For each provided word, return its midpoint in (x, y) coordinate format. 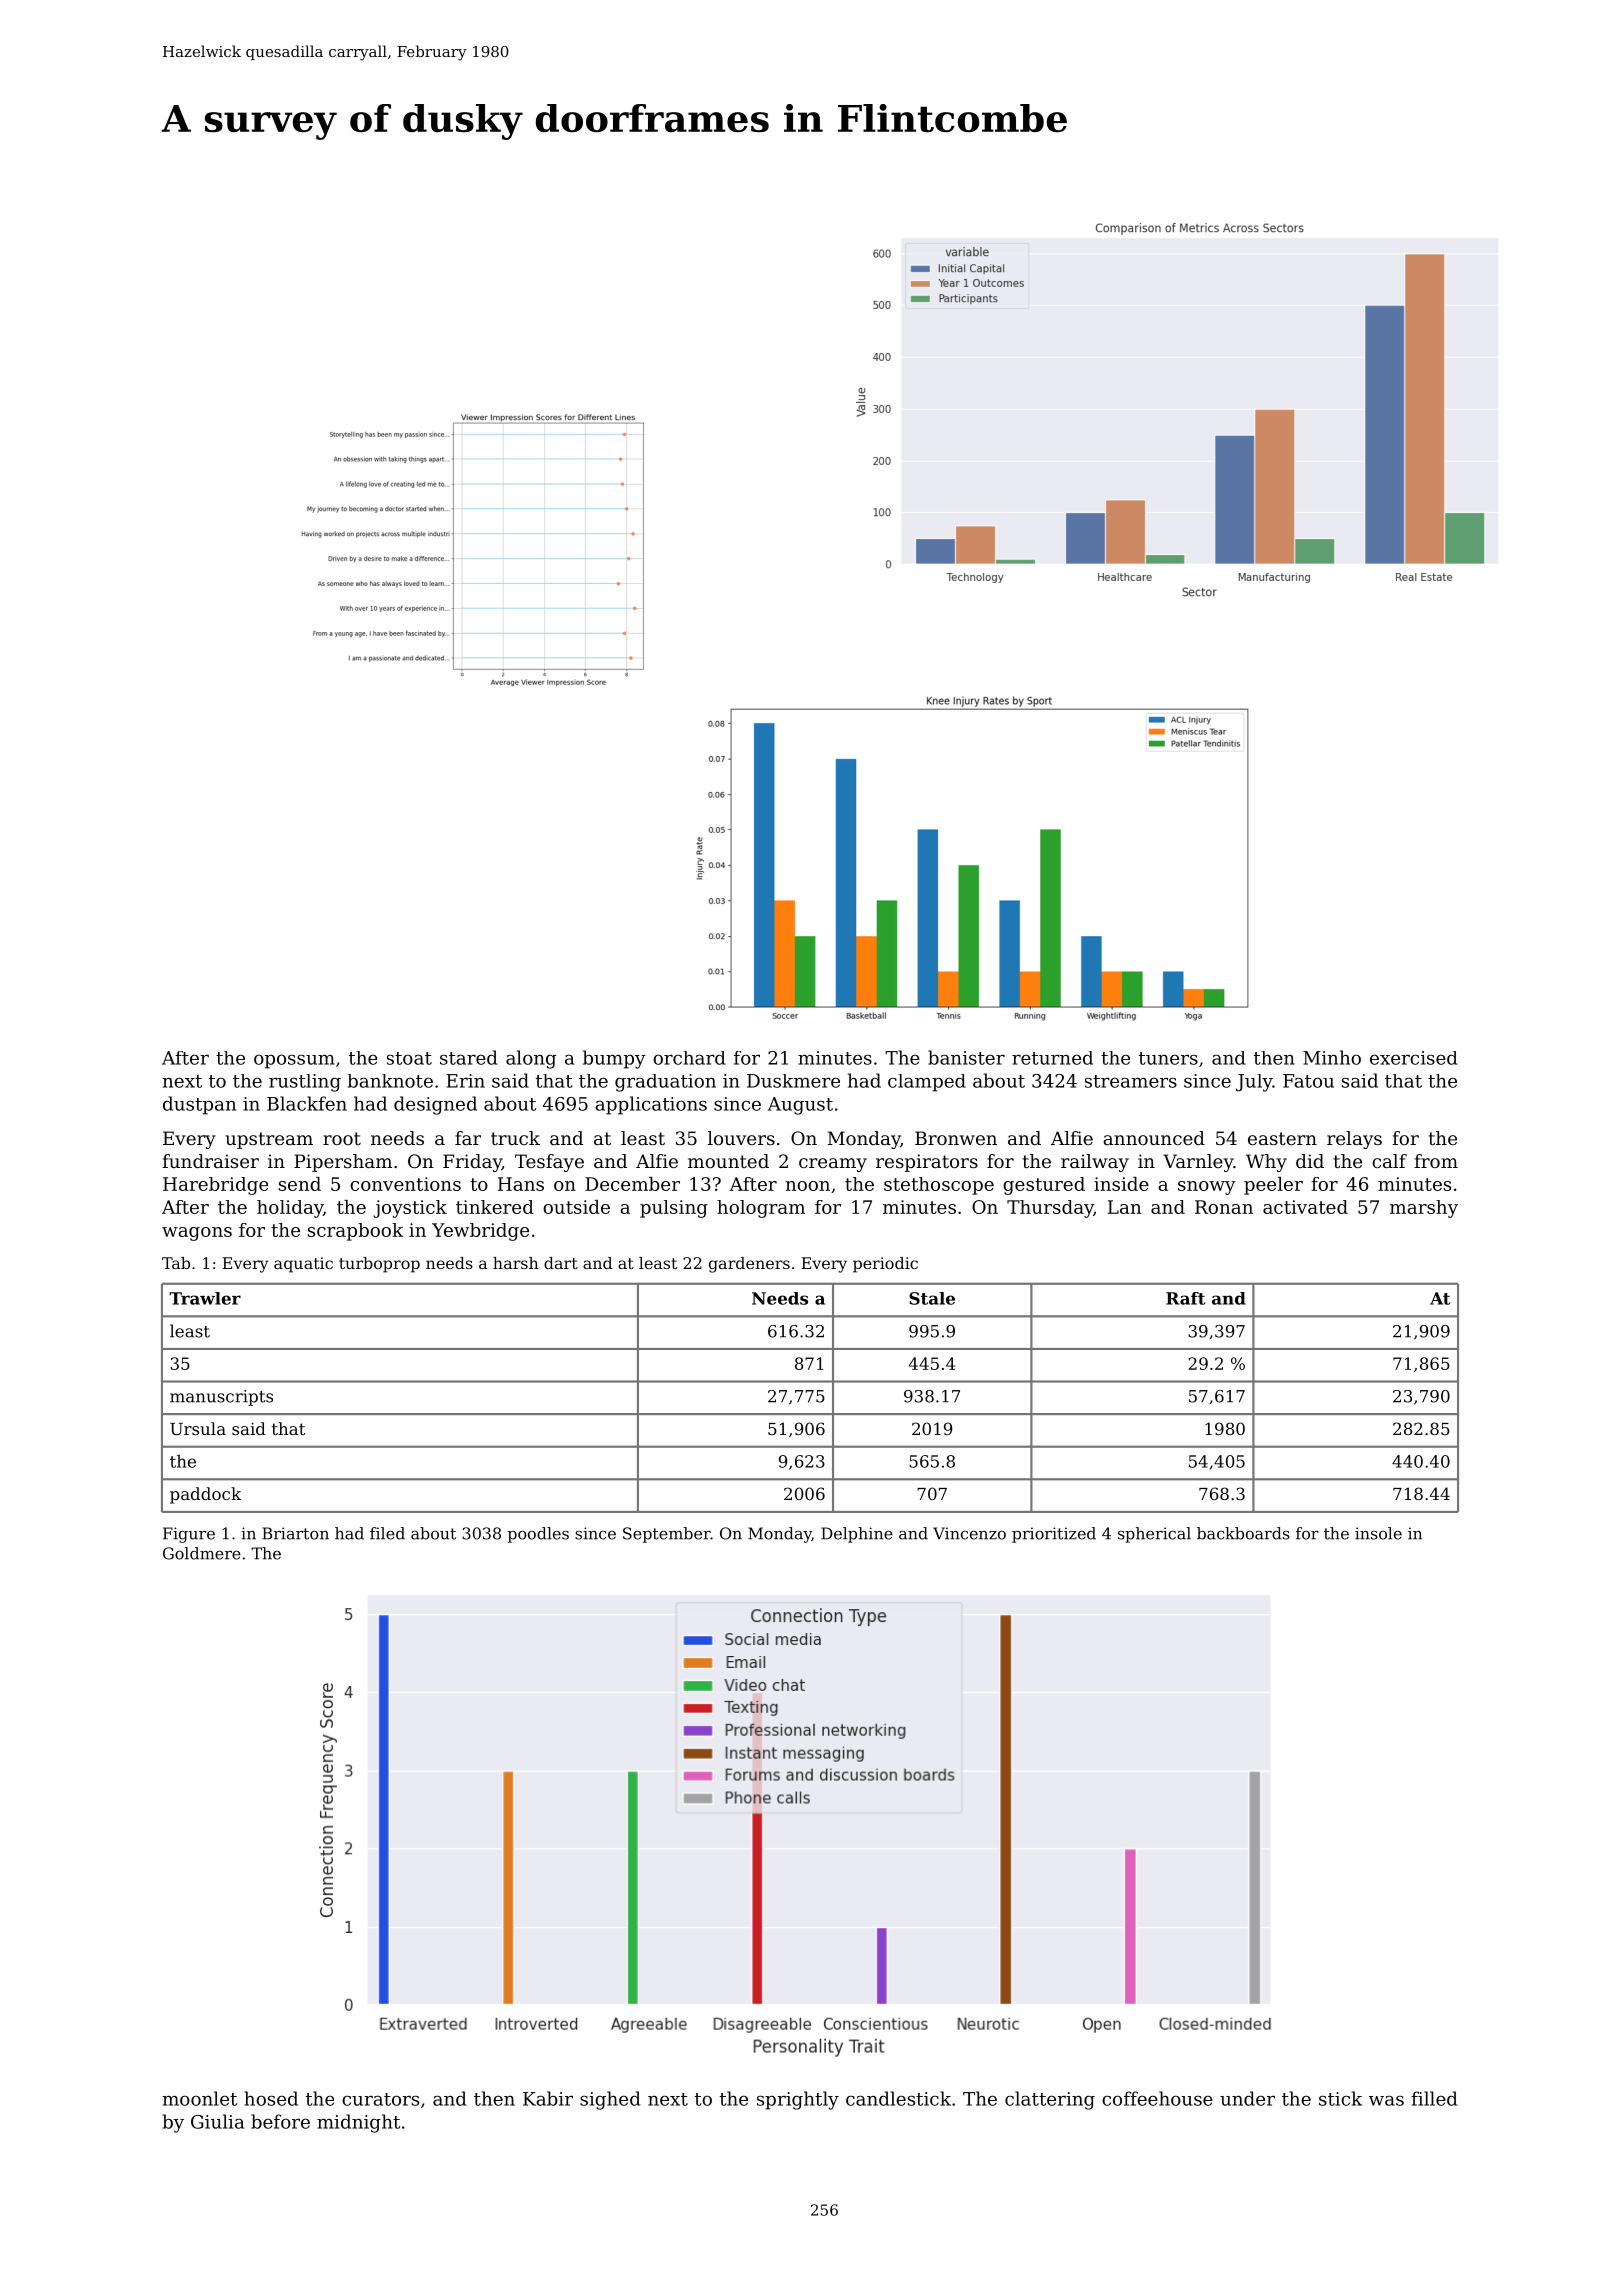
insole (1378, 1533)
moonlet (199, 2098)
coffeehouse (1157, 2098)
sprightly (798, 2100)
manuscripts (221, 1398)
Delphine (857, 1535)
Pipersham (343, 1163)
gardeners (749, 1265)
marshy (1424, 1209)
